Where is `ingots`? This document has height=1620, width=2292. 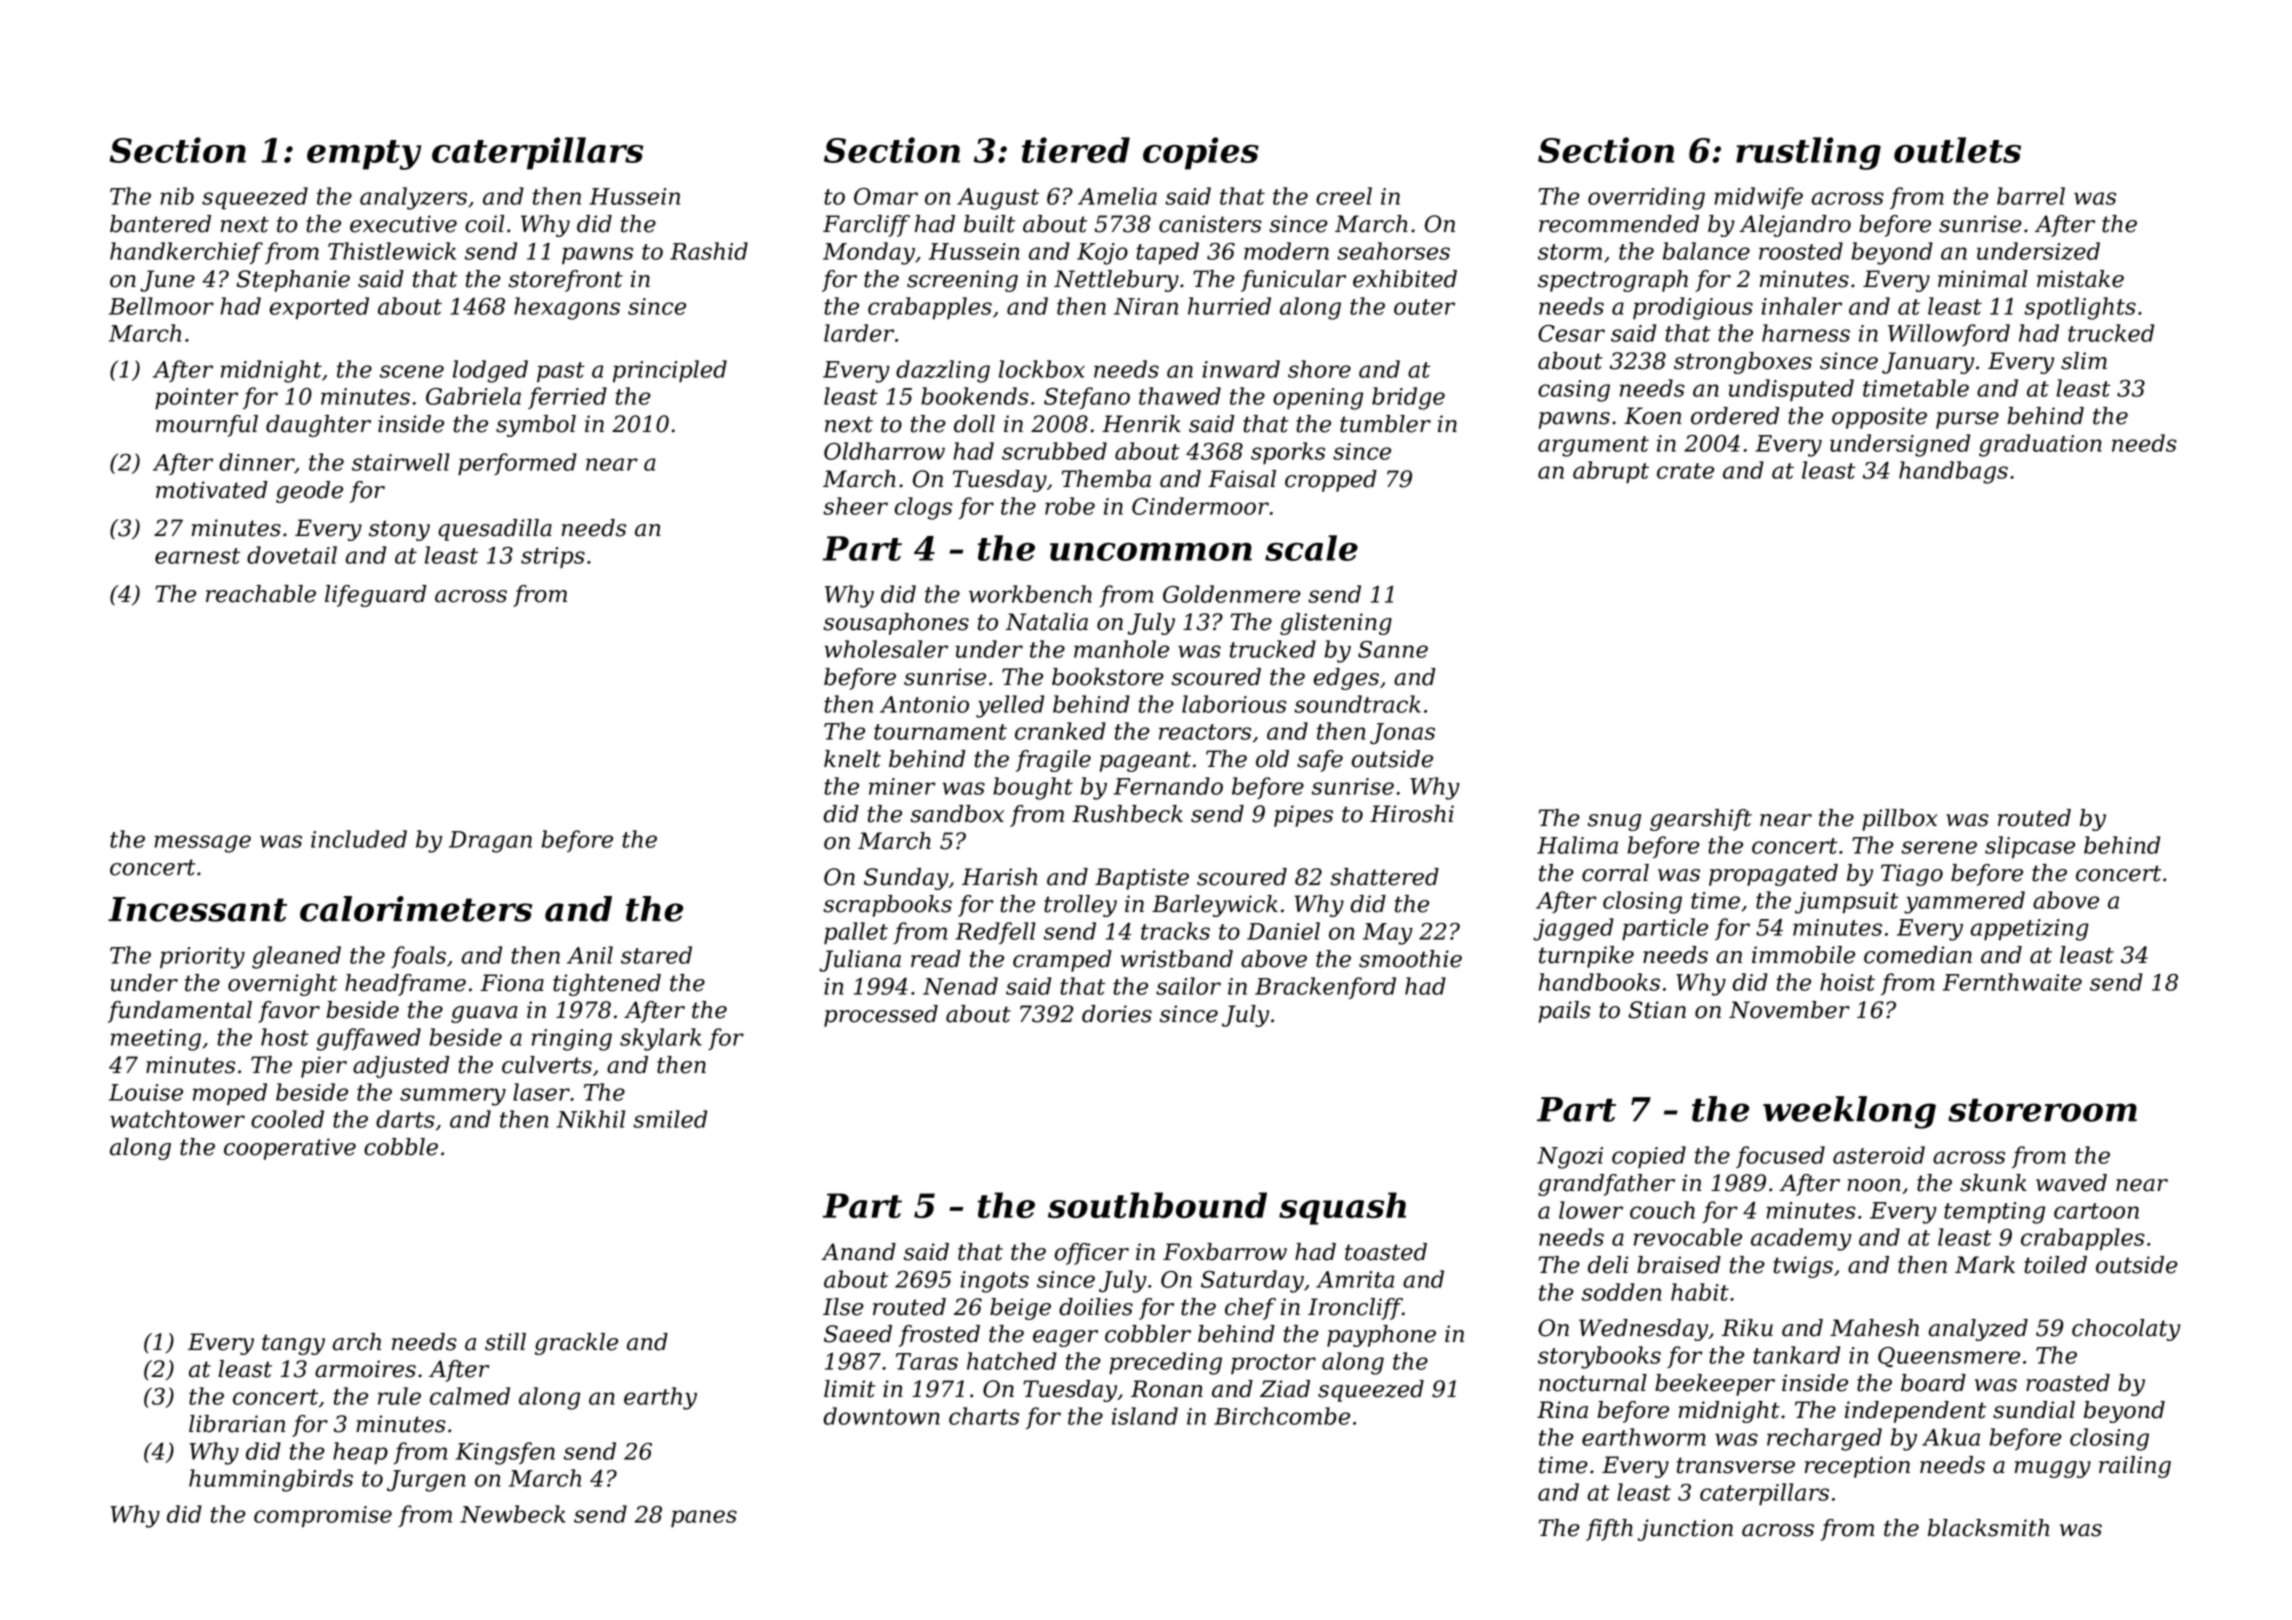 ingots is located at coordinates (994, 1282).
